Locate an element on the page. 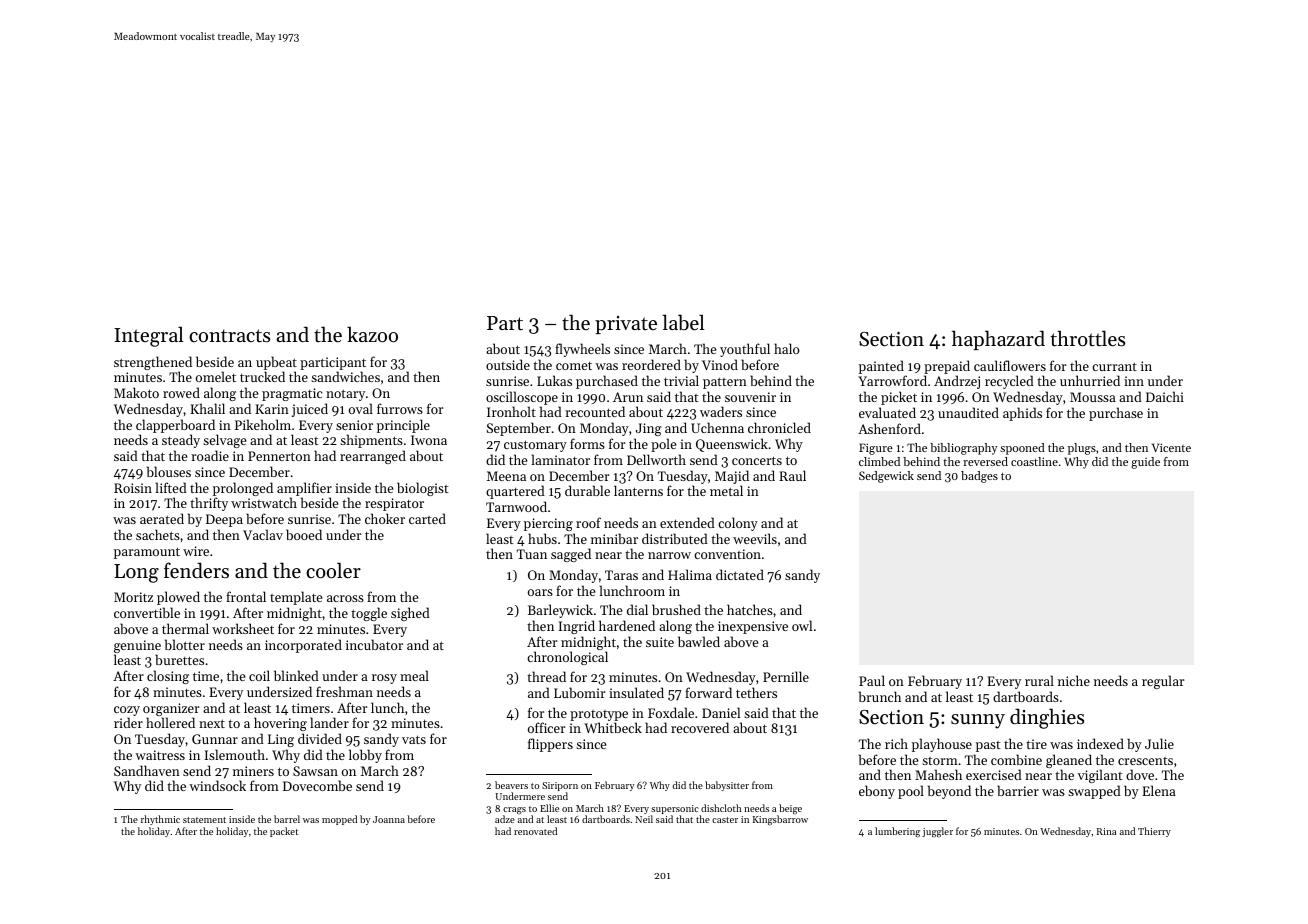 This image has height=924, width=1308. rural is located at coordinates (1039, 680).
